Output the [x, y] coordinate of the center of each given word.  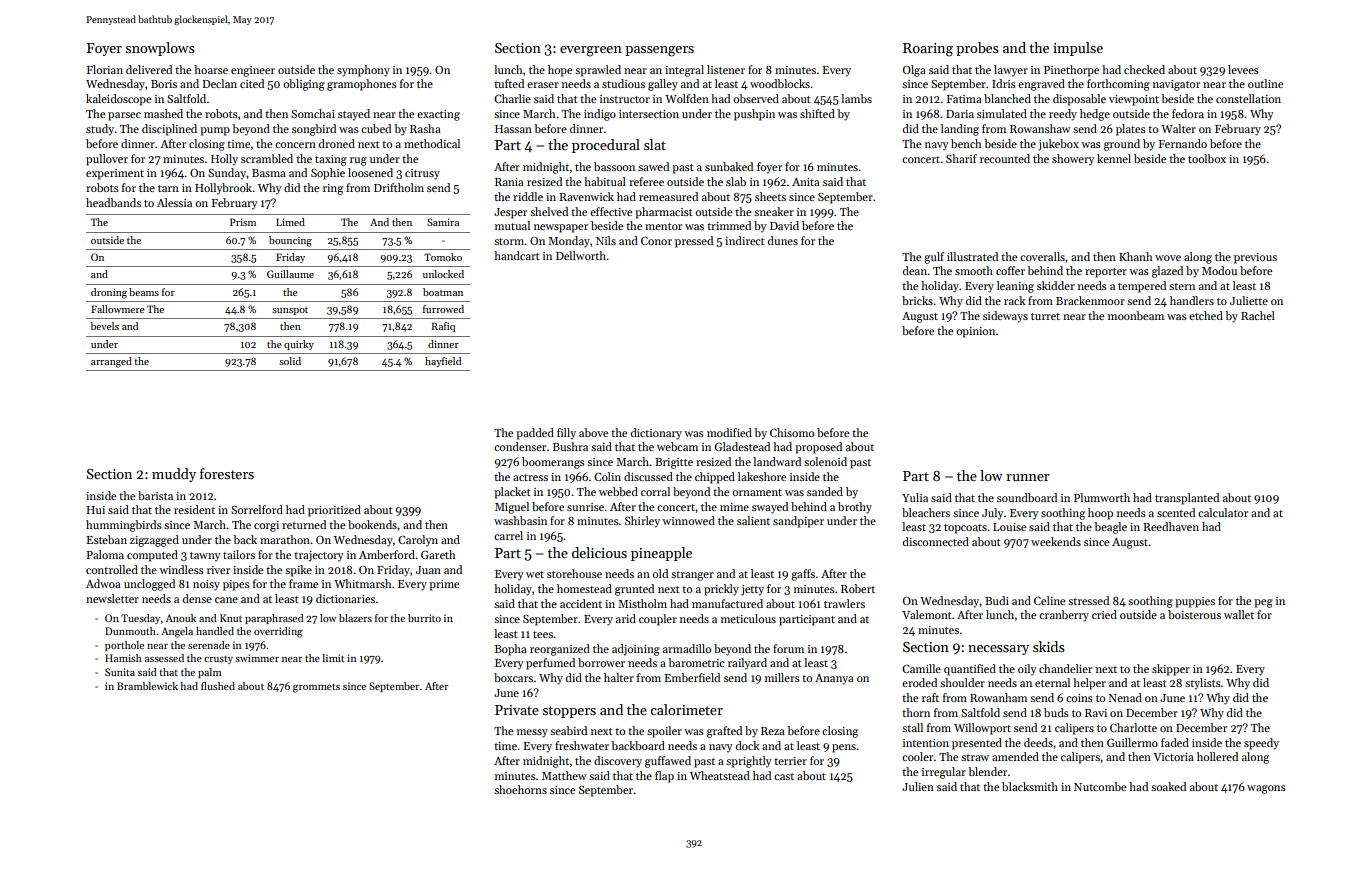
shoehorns [520, 789]
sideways [1005, 317]
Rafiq [443, 327]
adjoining [636, 650]
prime [444, 585]
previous [1255, 258]
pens [844, 748]
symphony [363, 71]
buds [1056, 712]
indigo [600, 115]
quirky [299, 345]
